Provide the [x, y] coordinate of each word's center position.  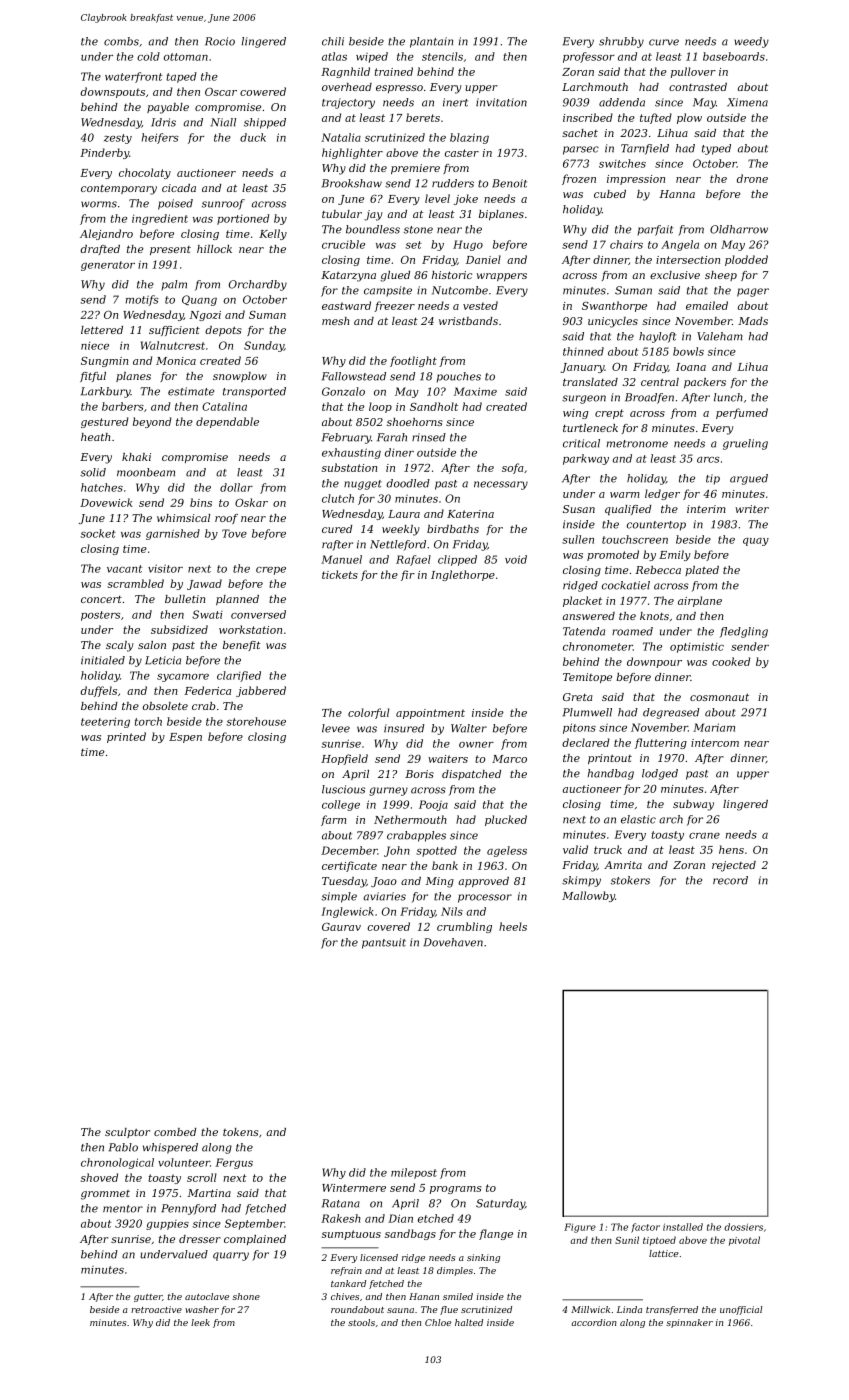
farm [333, 820]
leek [200, 1322]
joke [466, 199]
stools [361, 1322]
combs [121, 41]
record [730, 880]
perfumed [742, 413]
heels [513, 926]
